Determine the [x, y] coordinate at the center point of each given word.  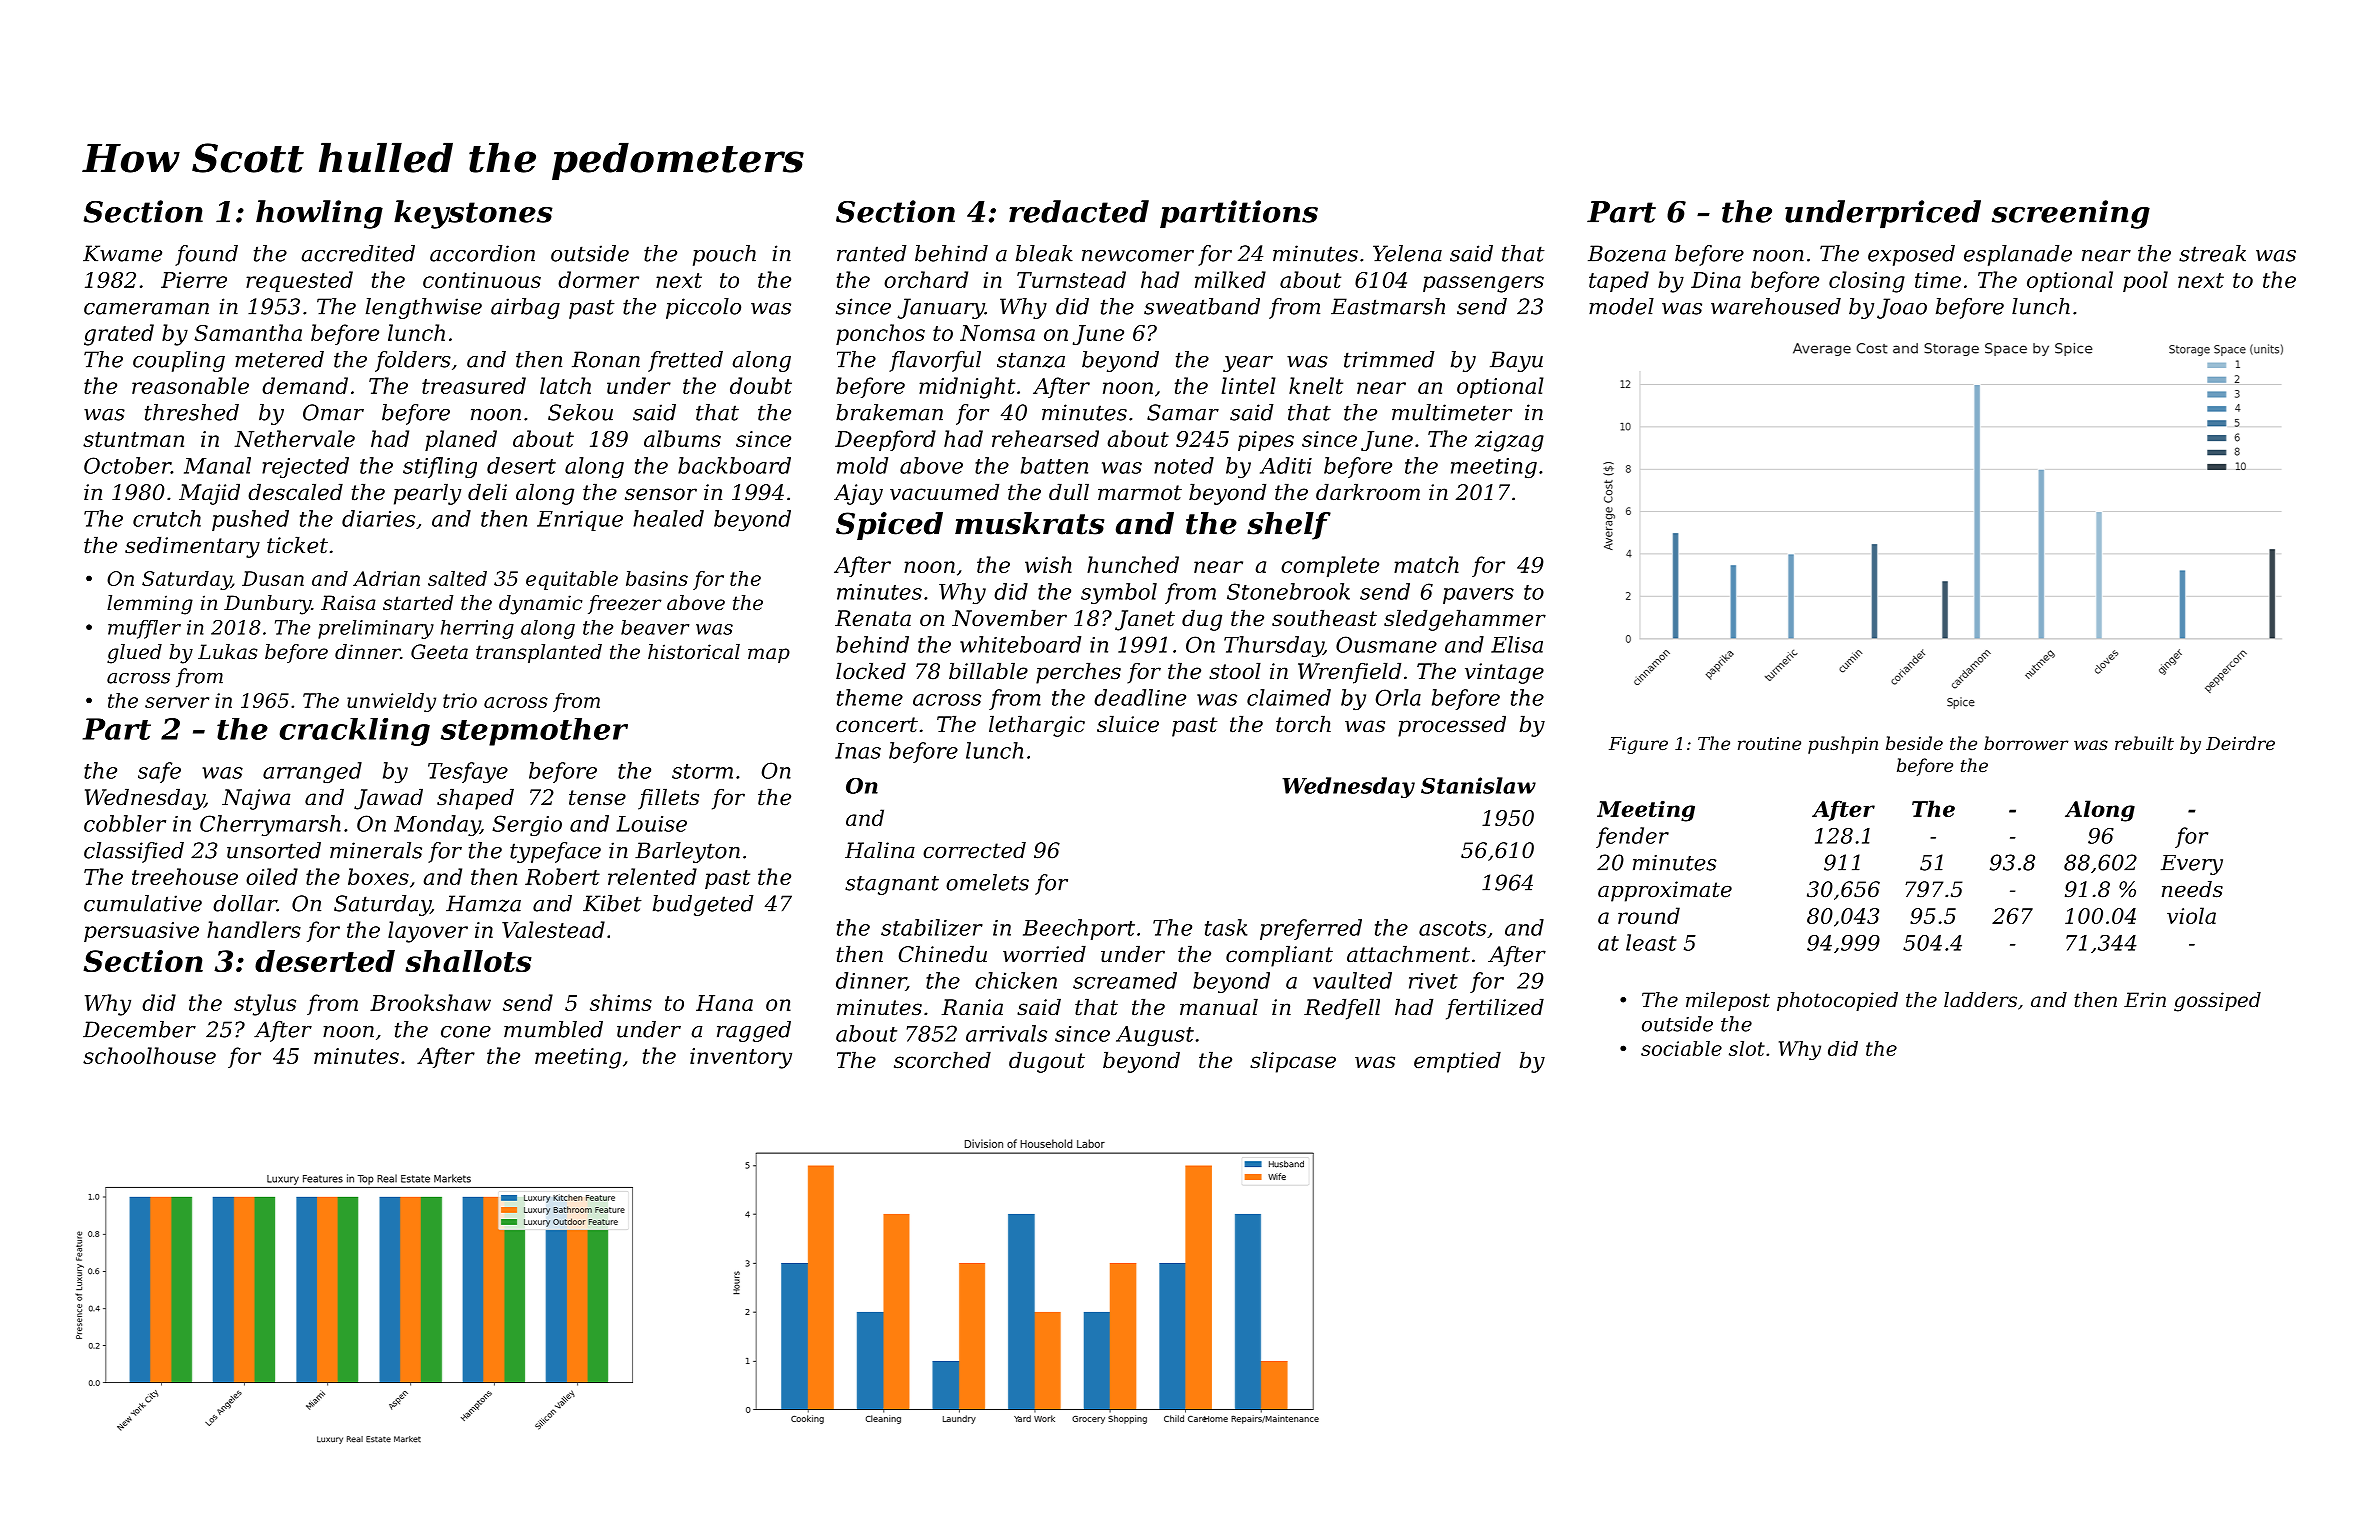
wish [1048, 564]
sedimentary [192, 547]
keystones [473, 214]
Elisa [1517, 644]
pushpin [1843, 745]
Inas [858, 751]
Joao [1902, 308]
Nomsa [997, 333]
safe [159, 772]
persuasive [141, 932]
